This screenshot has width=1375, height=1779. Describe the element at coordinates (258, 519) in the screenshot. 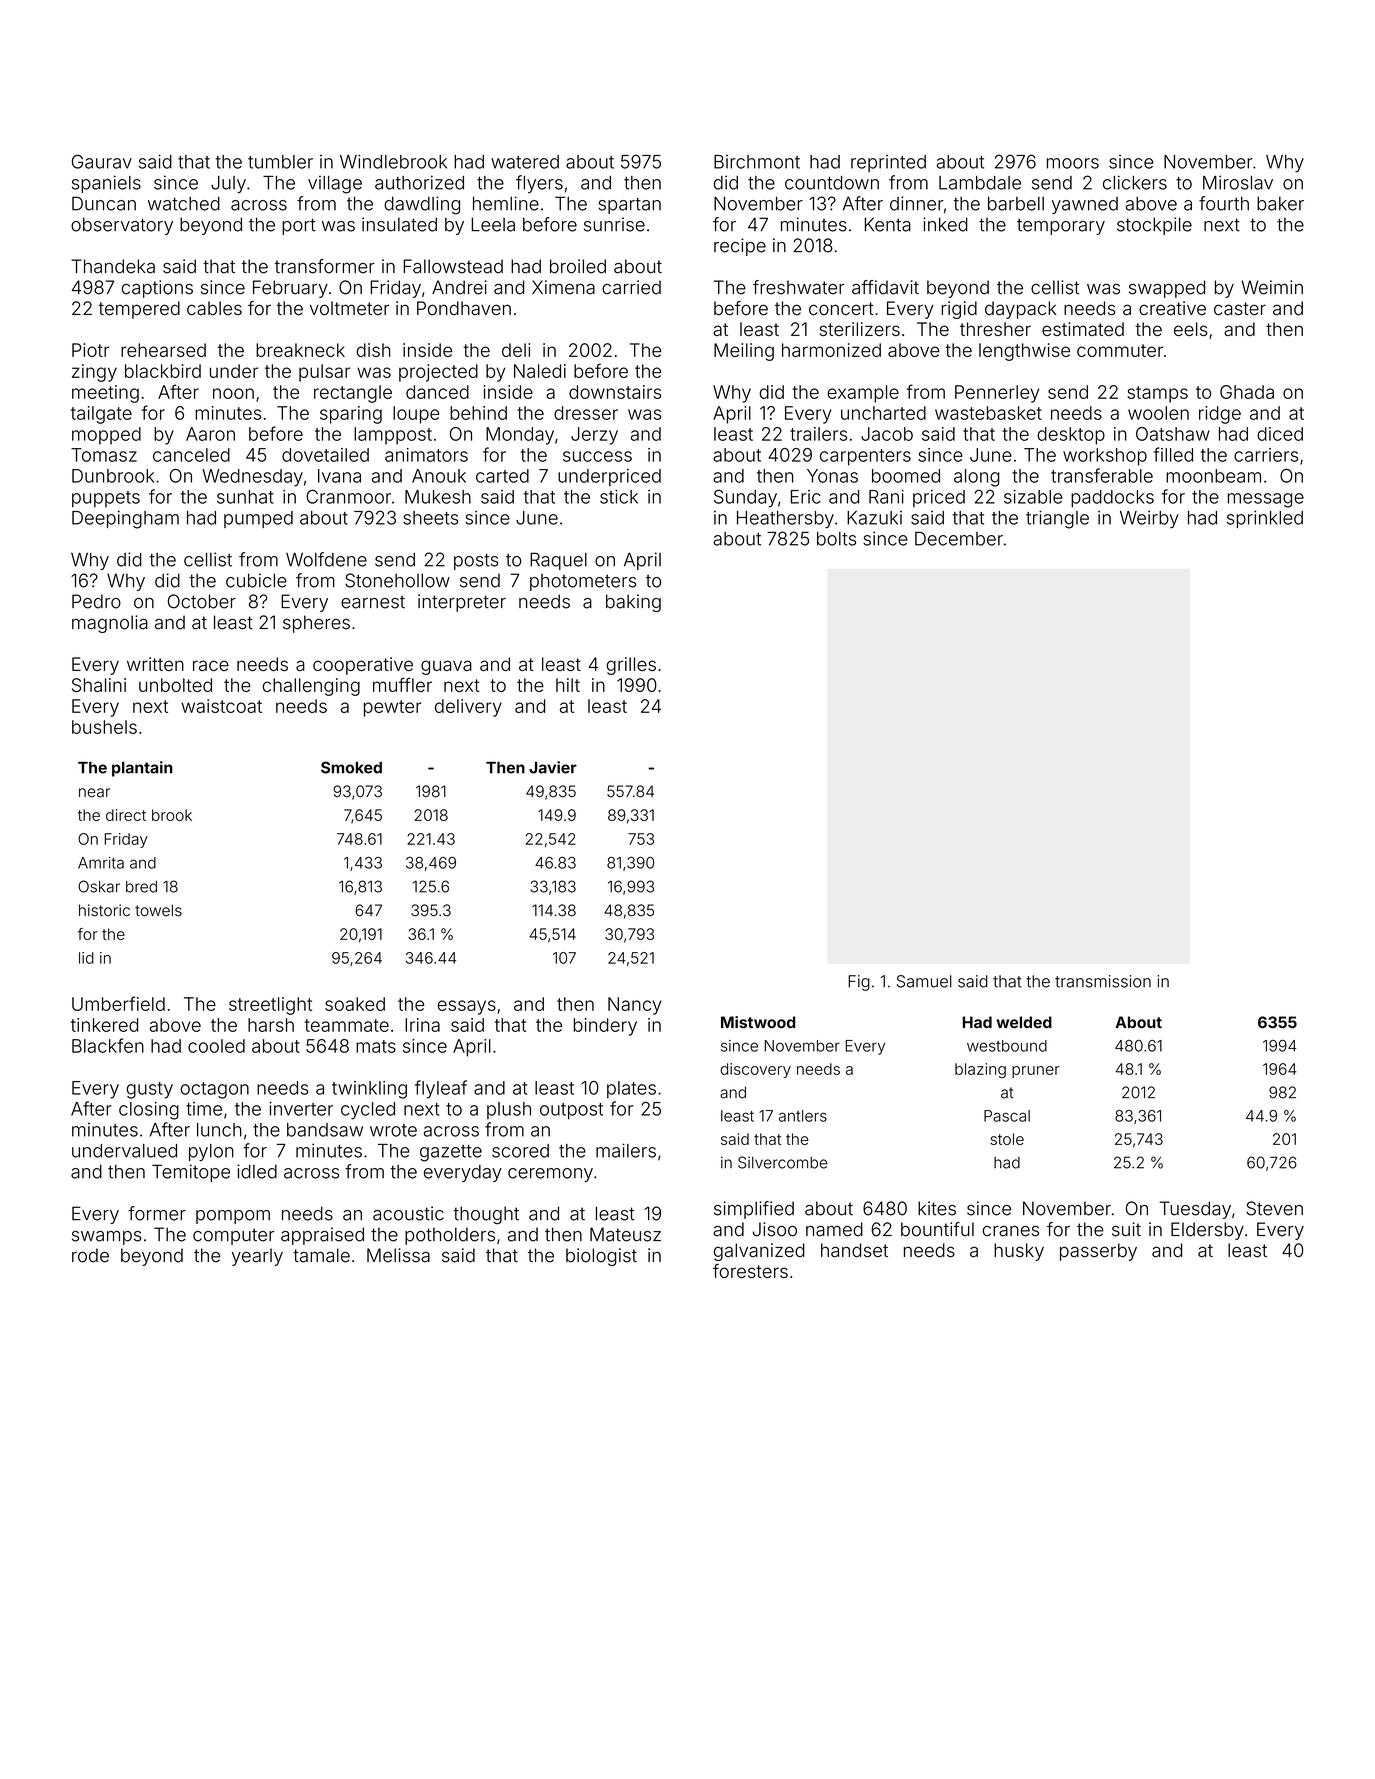

I see `pumped` at that location.
